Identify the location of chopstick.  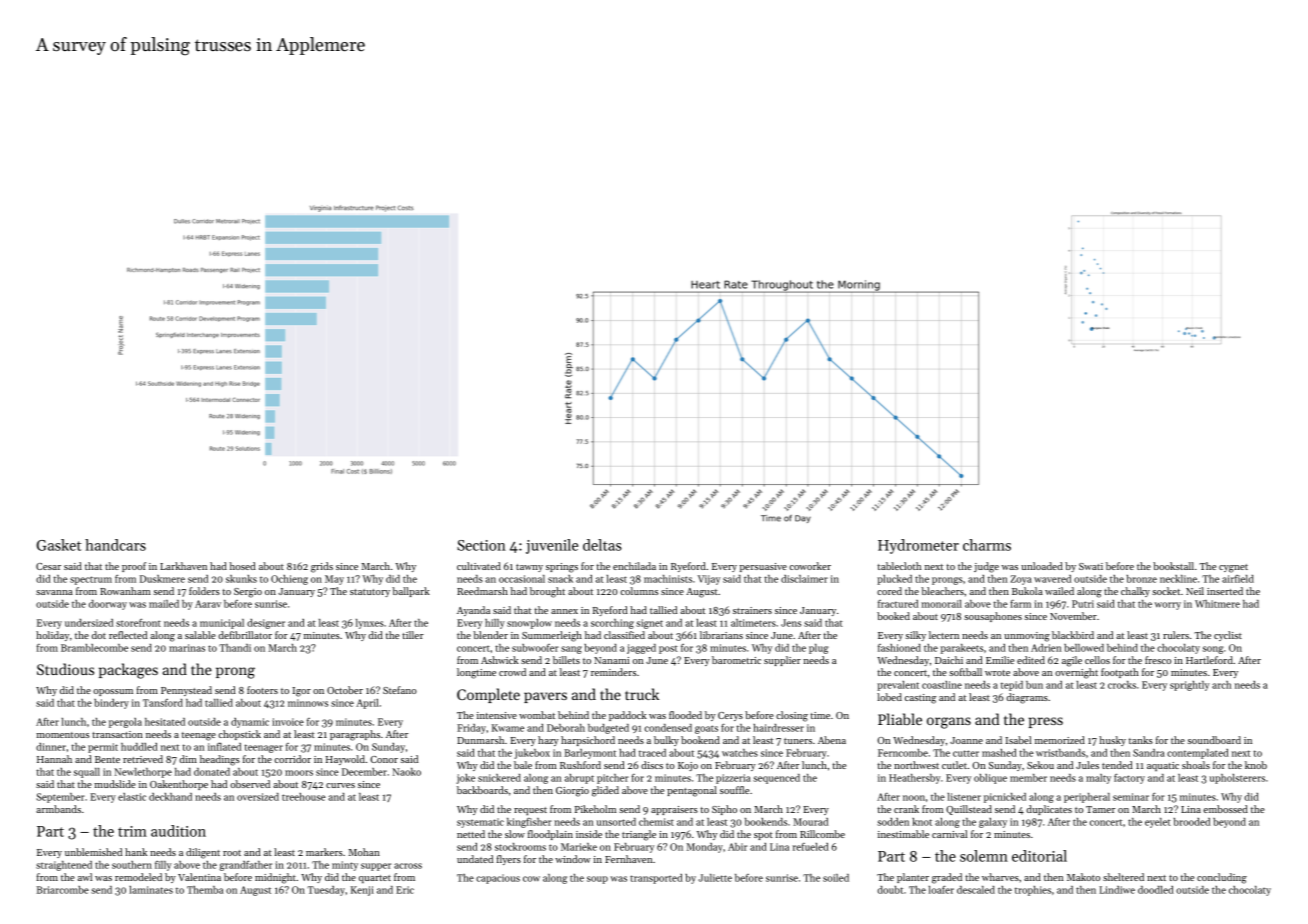
(239, 735).
